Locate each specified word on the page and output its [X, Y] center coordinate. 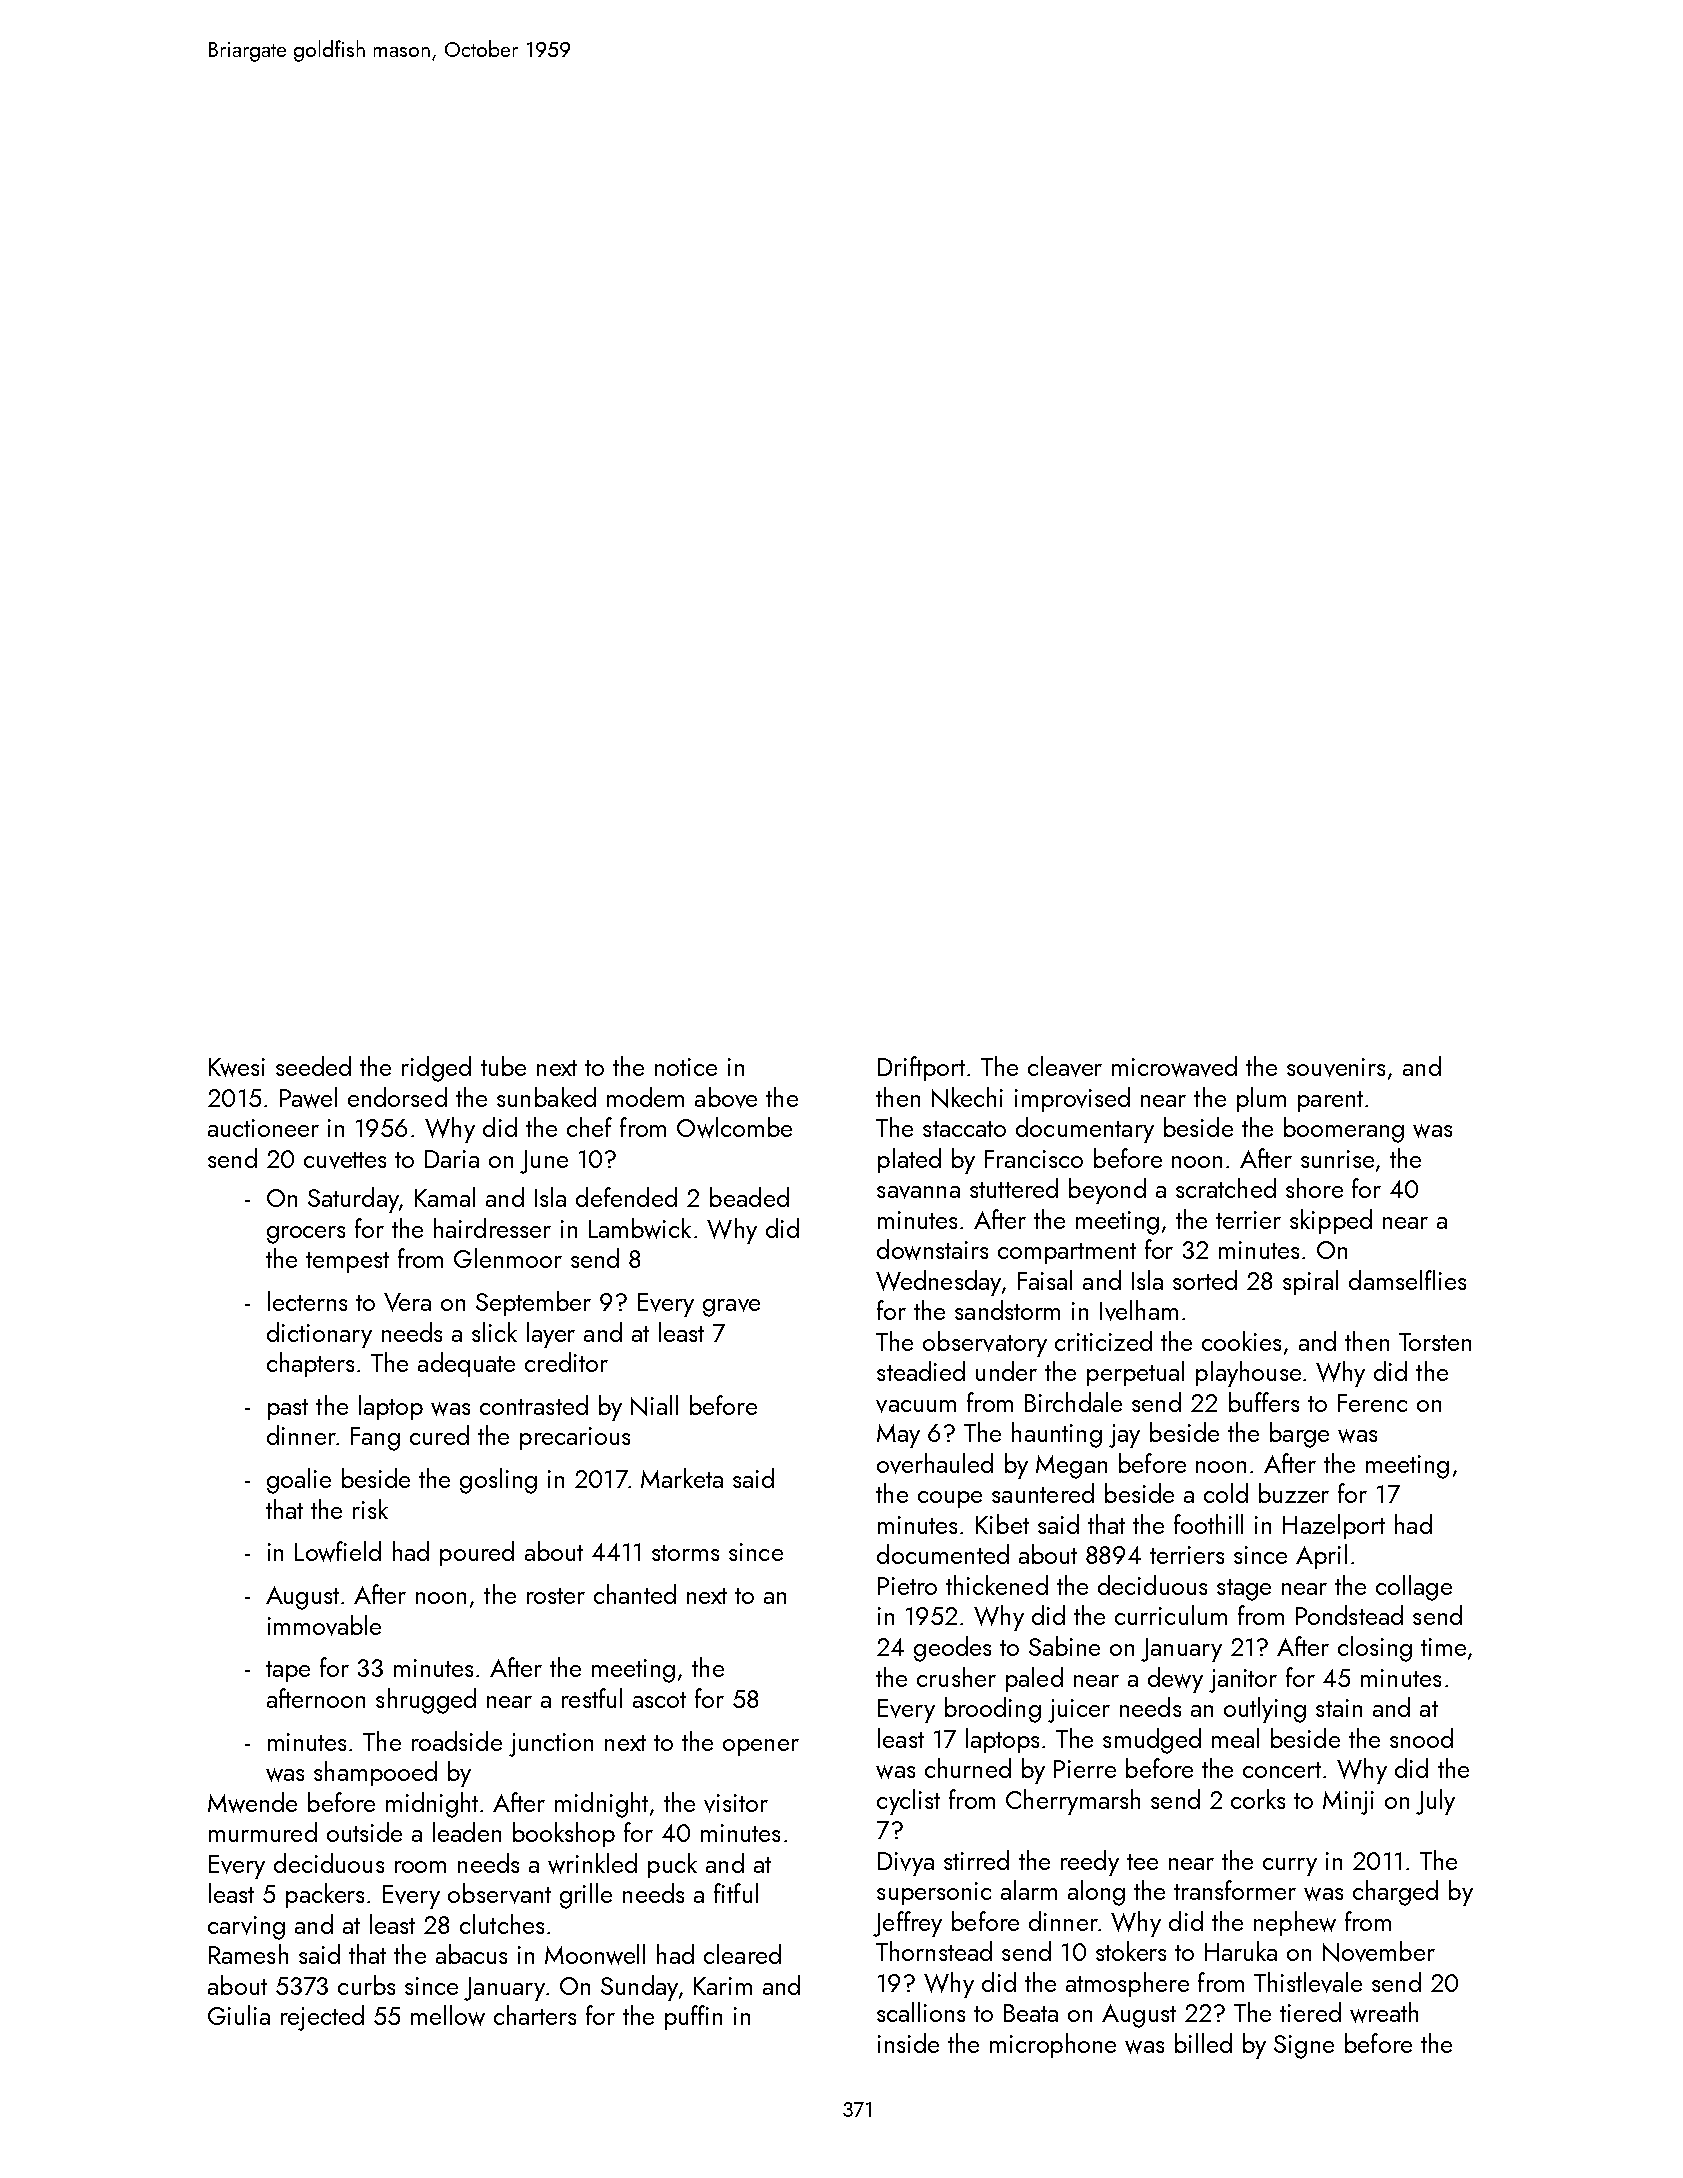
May [898, 1436]
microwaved [1174, 1066]
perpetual [1135, 1373]
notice [686, 1067]
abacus [471, 1954]
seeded [313, 1066]
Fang [375, 1439]
